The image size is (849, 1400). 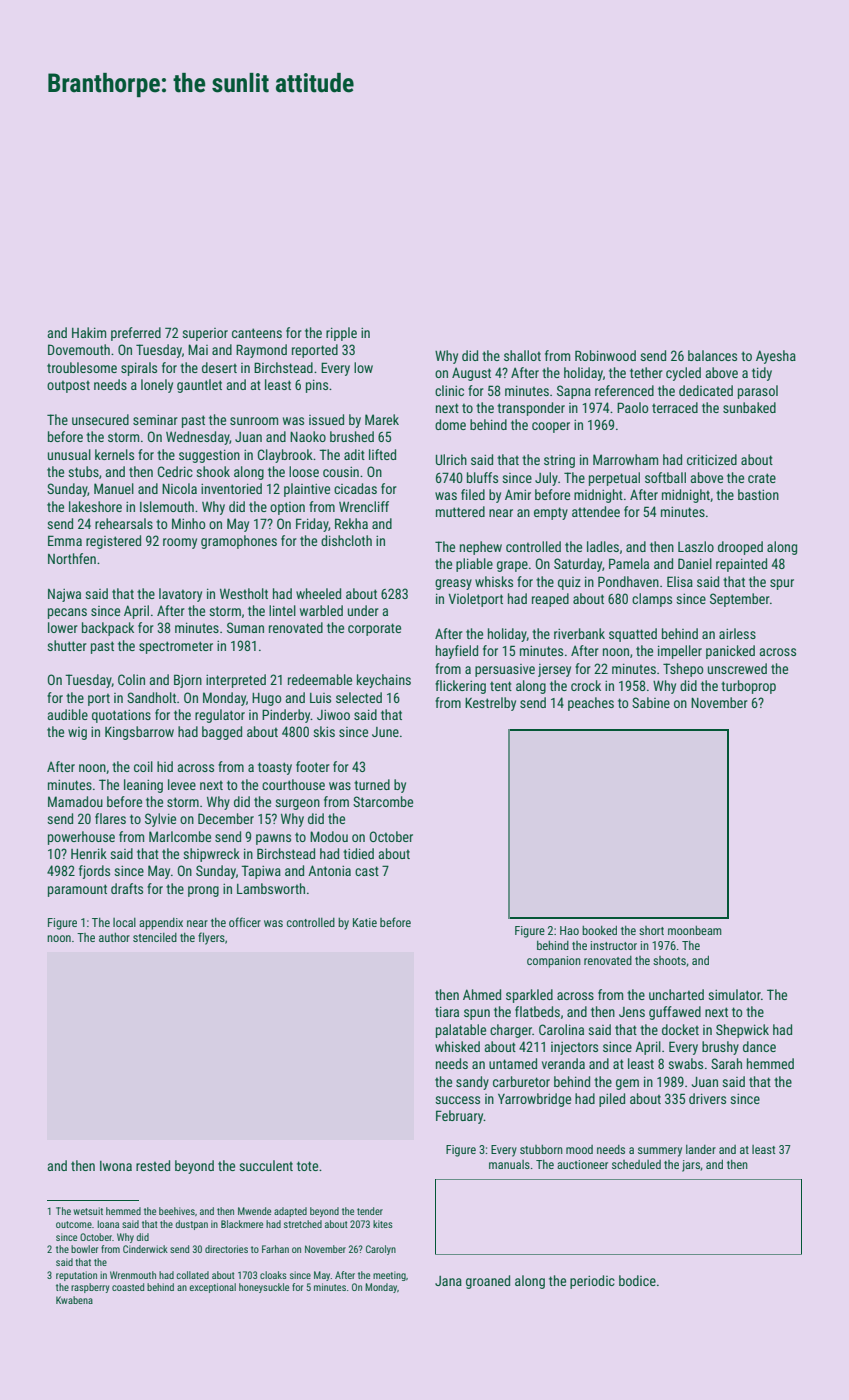 I want to click on reputation, so click(x=76, y=1276).
